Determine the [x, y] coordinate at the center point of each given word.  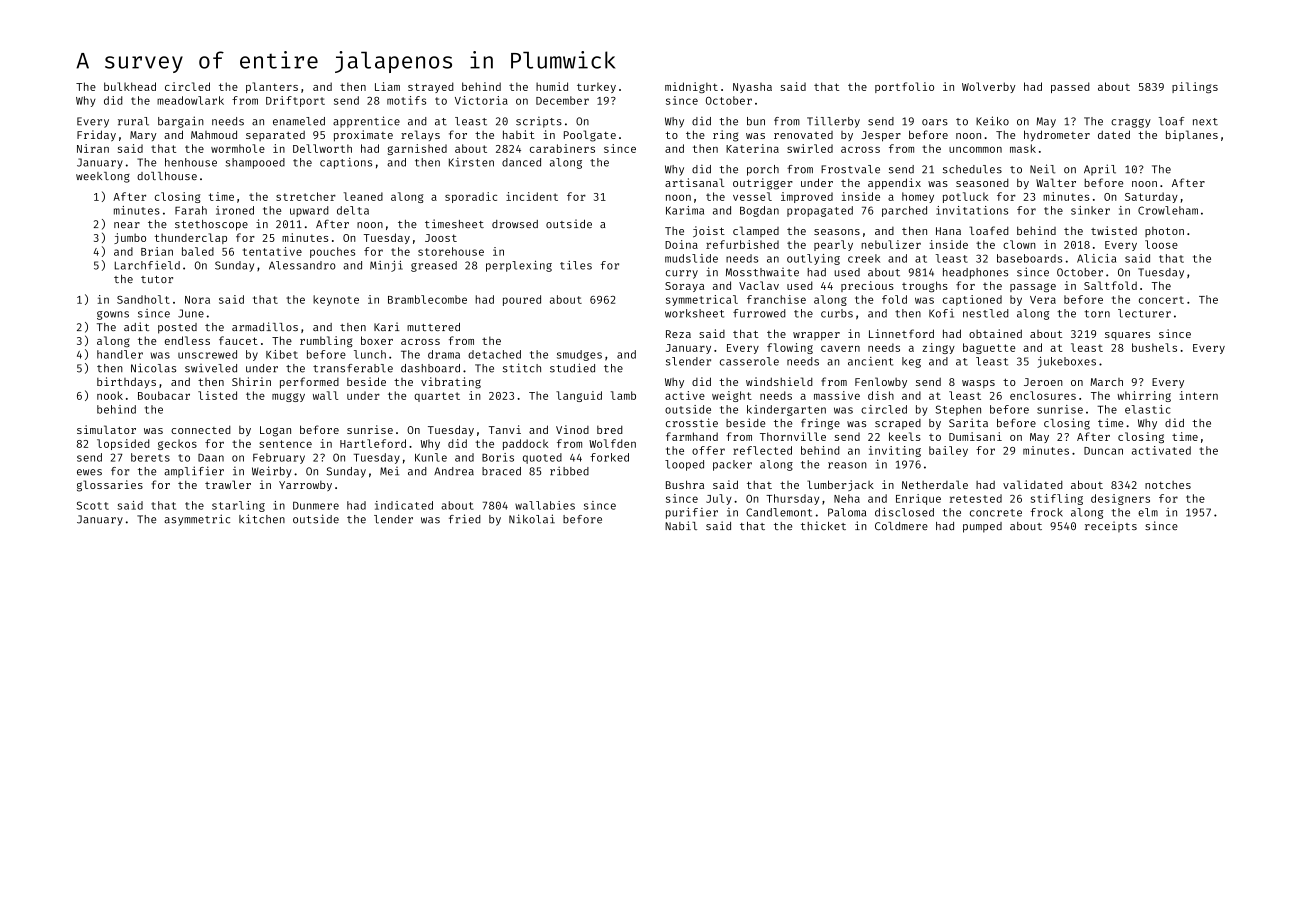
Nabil [681, 525]
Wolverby [988, 87]
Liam [387, 86]
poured [522, 300]
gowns [113, 315]
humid [552, 86]
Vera [1043, 300]
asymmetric [197, 520]
